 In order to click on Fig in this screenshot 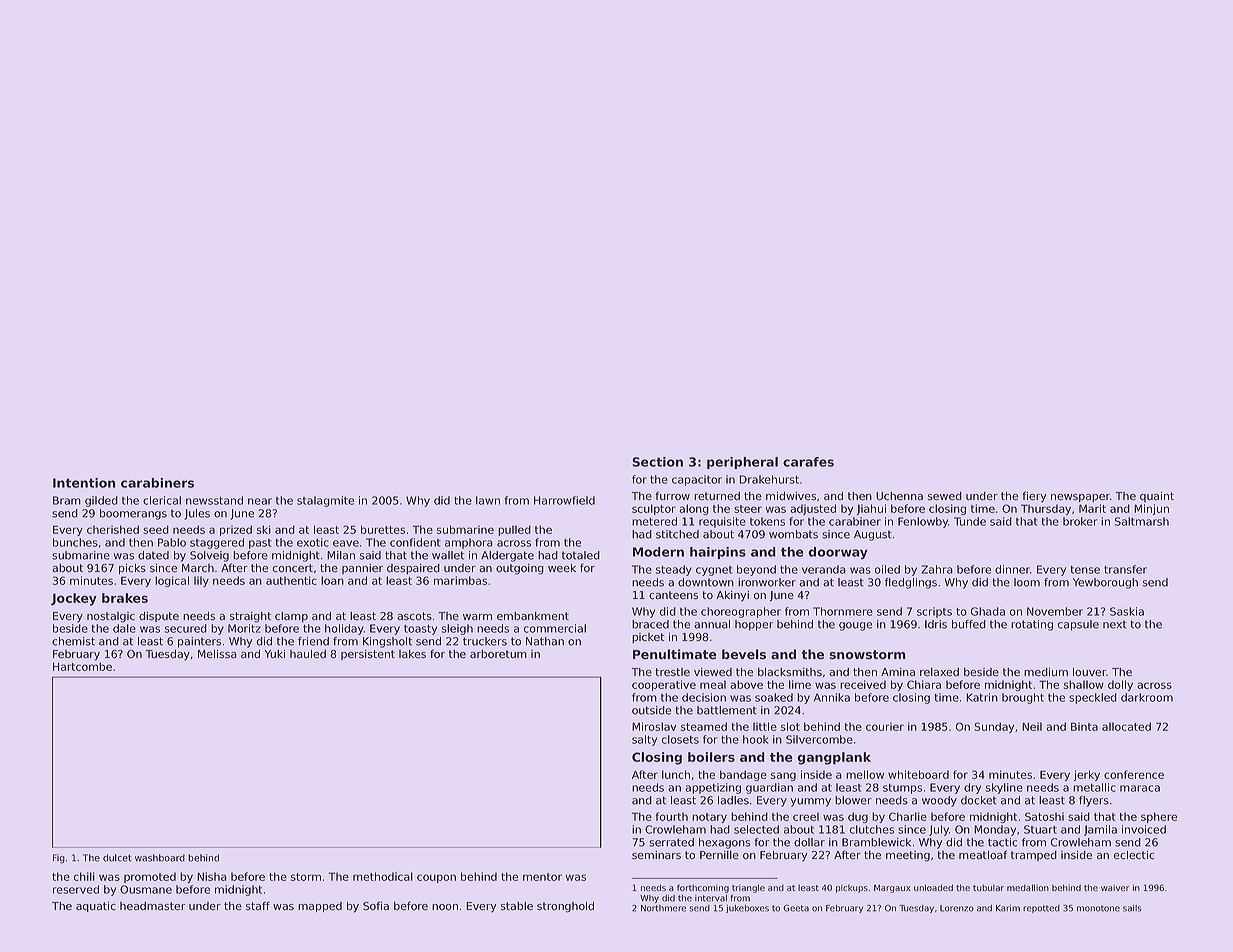, I will do `click(59, 859)`.
